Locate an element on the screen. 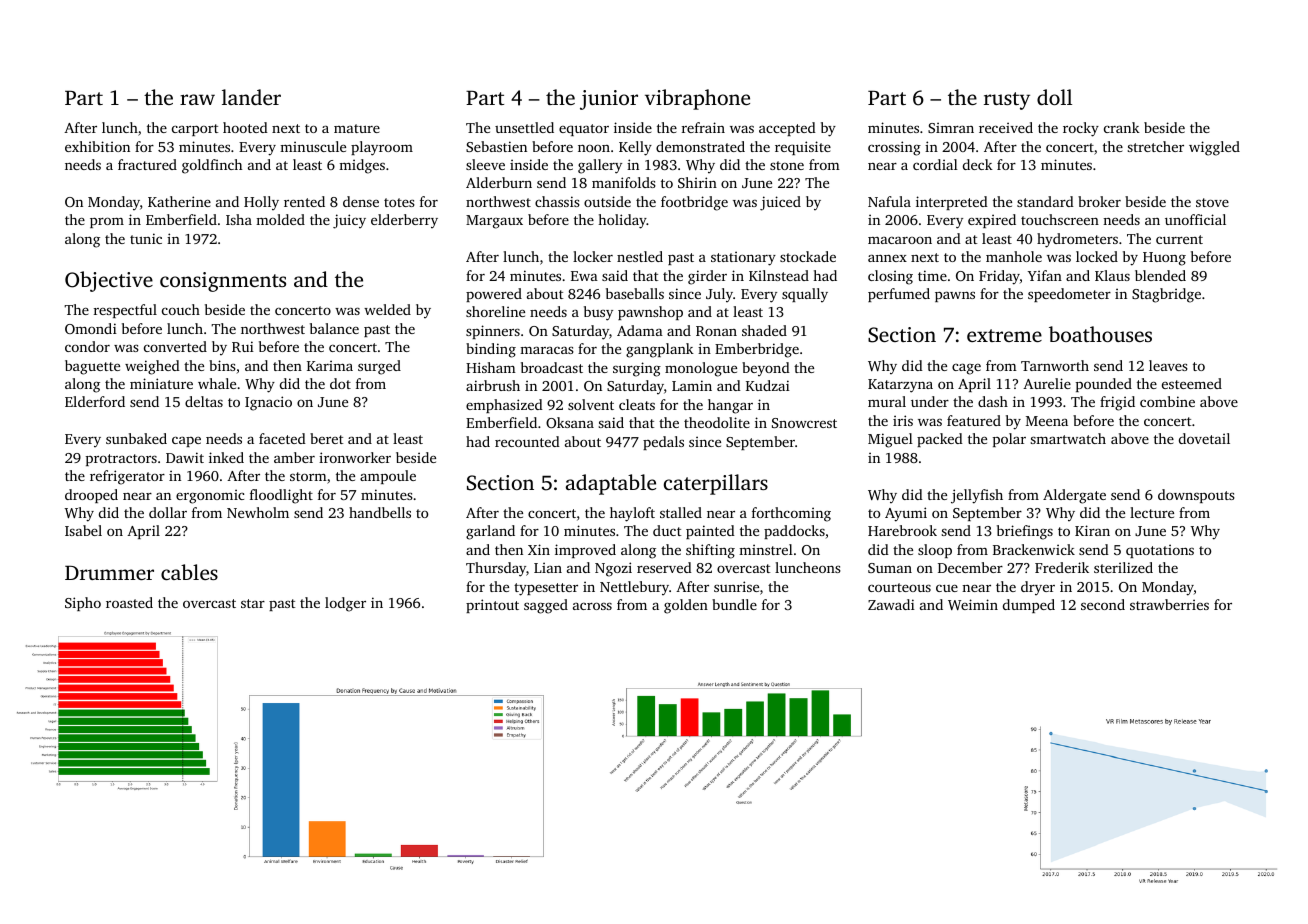 The height and width of the screenshot is (924, 1308). accepted is located at coordinates (787, 129).
